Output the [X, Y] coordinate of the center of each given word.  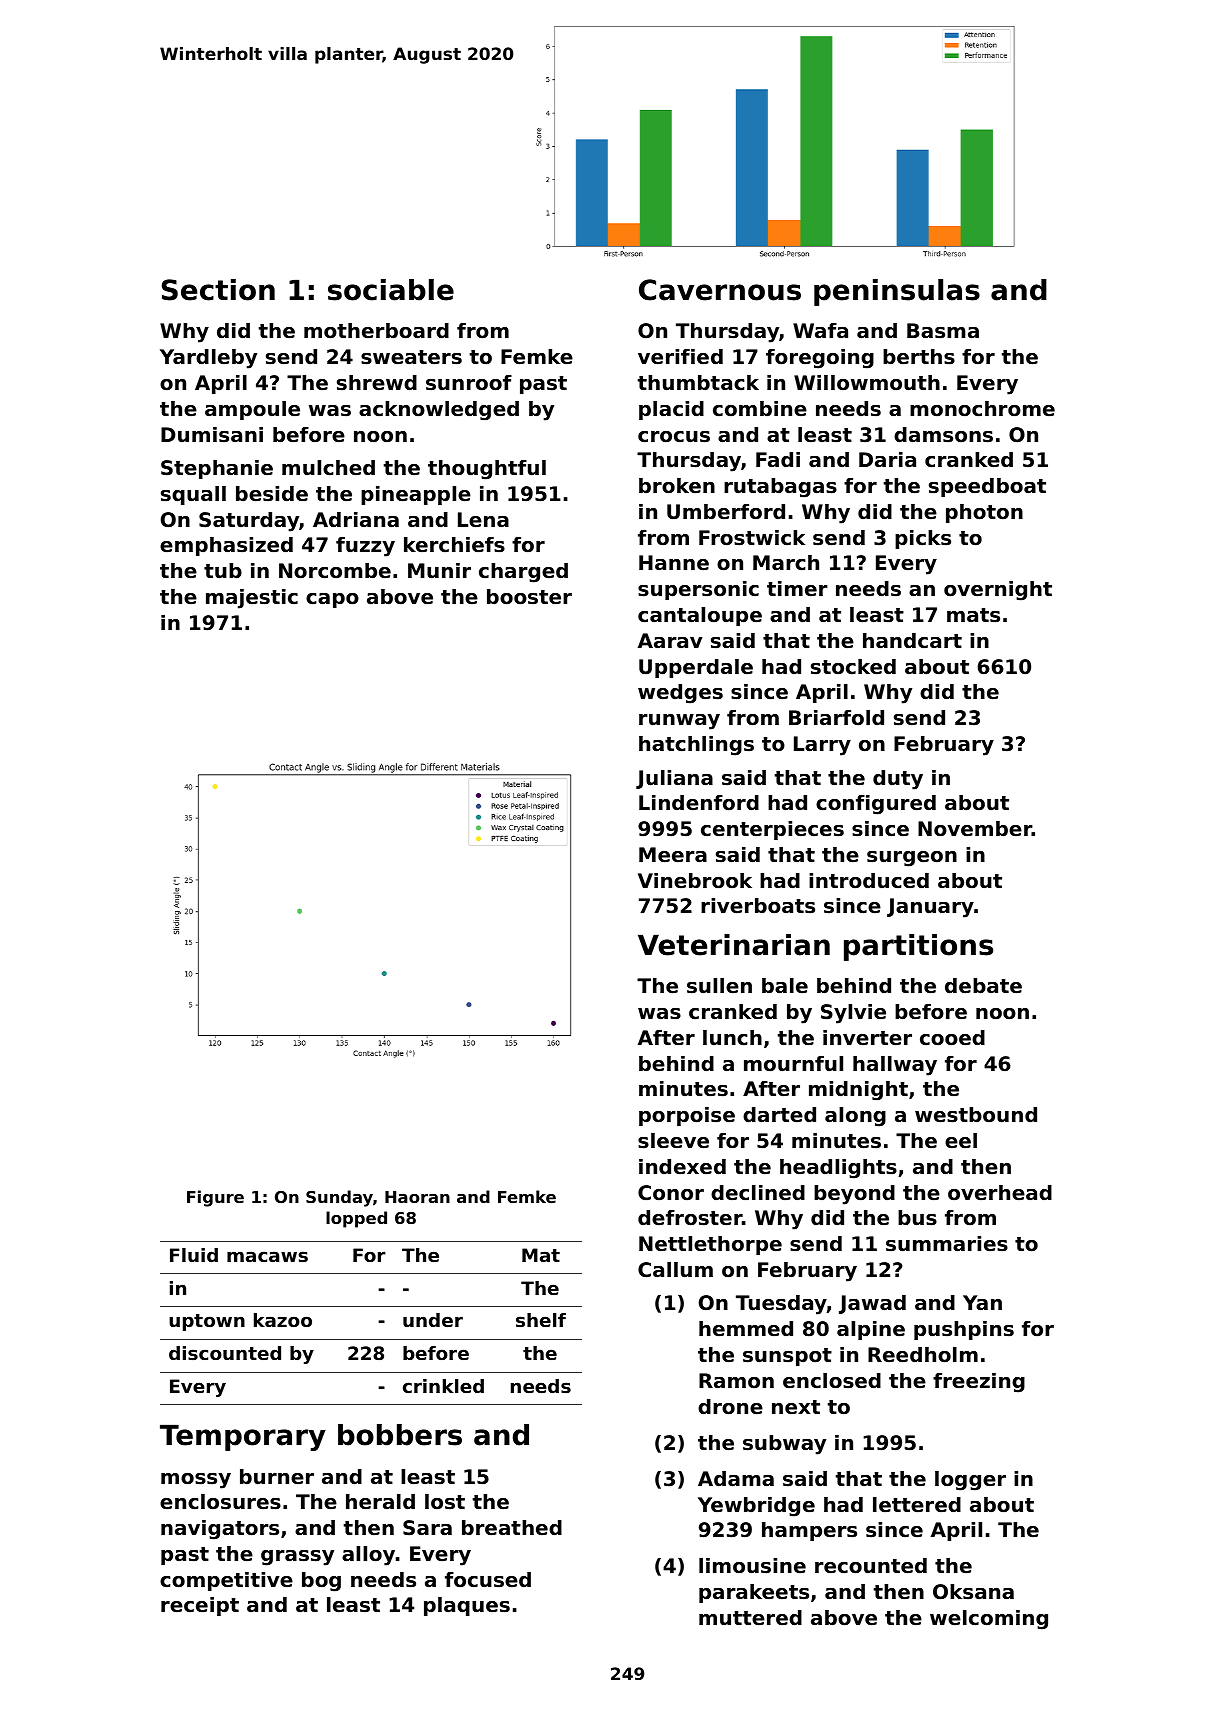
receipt [200, 1606]
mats [973, 615]
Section [218, 290]
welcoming [989, 1620]
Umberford [726, 512]
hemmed [746, 1328]
